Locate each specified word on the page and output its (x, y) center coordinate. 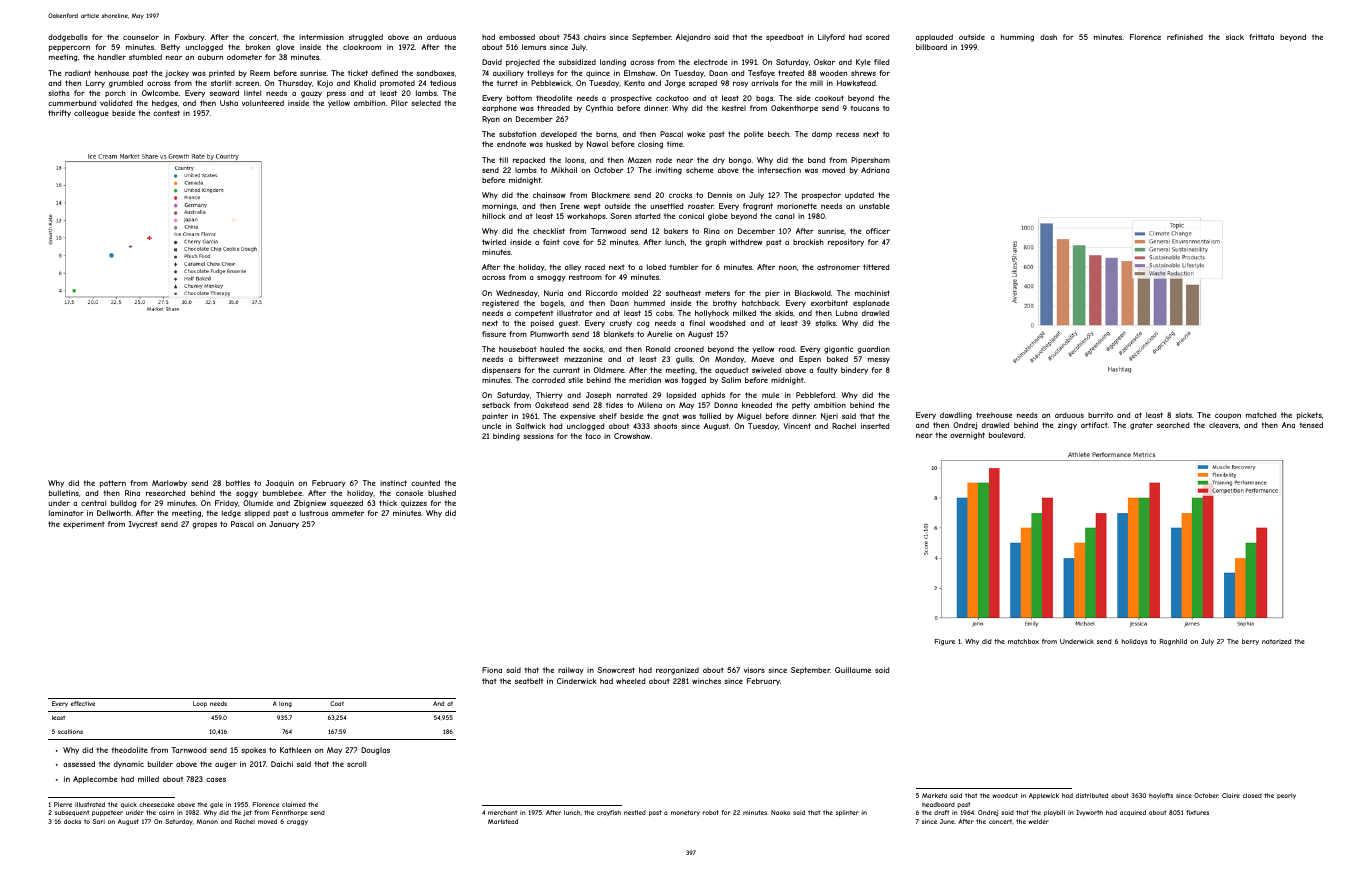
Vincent (797, 426)
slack (1235, 37)
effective (83, 703)
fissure (494, 334)
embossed (517, 37)
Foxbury (190, 38)
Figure (945, 642)
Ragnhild (1173, 642)
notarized (1277, 641)
